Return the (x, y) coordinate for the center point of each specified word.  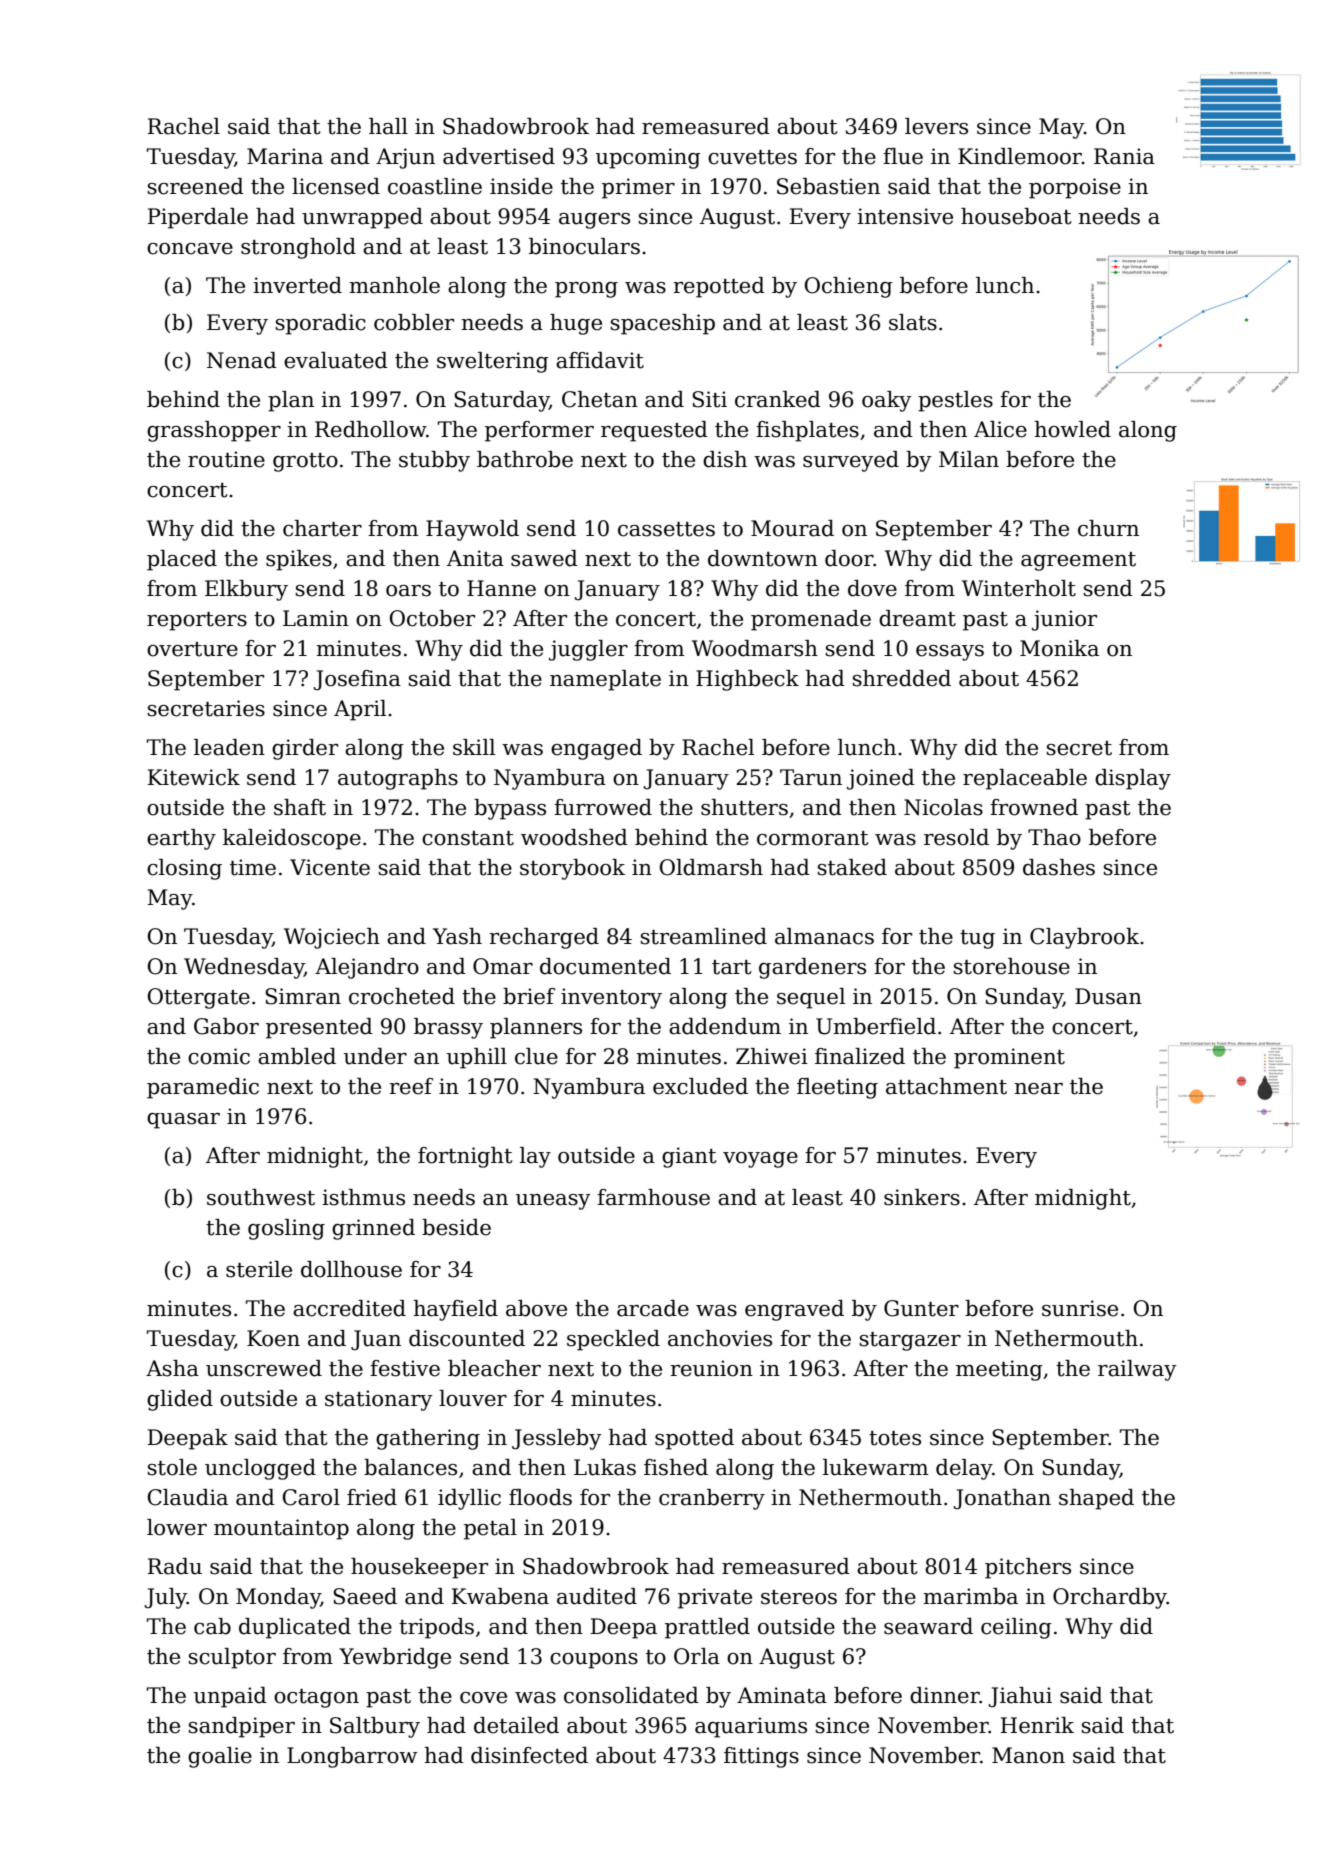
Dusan (1108, 996)
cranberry (712, 1499)
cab (212, 1626)
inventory (611, 998)
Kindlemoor (1020, 156)
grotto (305, 462)
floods (540, 1497)
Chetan (600, 399)
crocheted (402, 996)
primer (638, 188)
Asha (172, 1368)
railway (1137, 1370)
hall (388, 126)
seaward (928, 1626)
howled (1072, 429)
